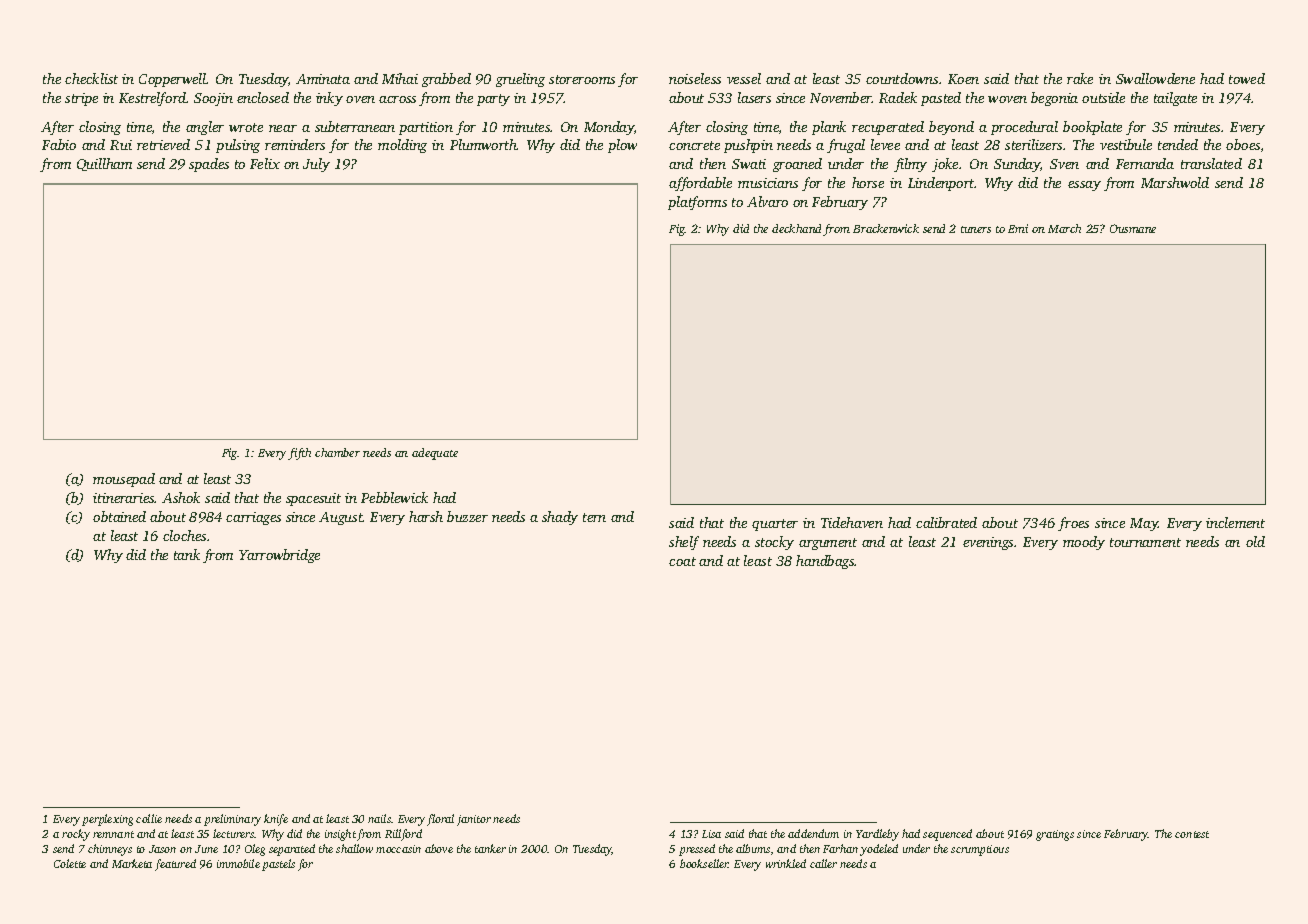 The width and height of the screenshot is (1308, 924). Describe the element at coordinates (213, 99) in the screenshot. I see `Soojin` at that location.
